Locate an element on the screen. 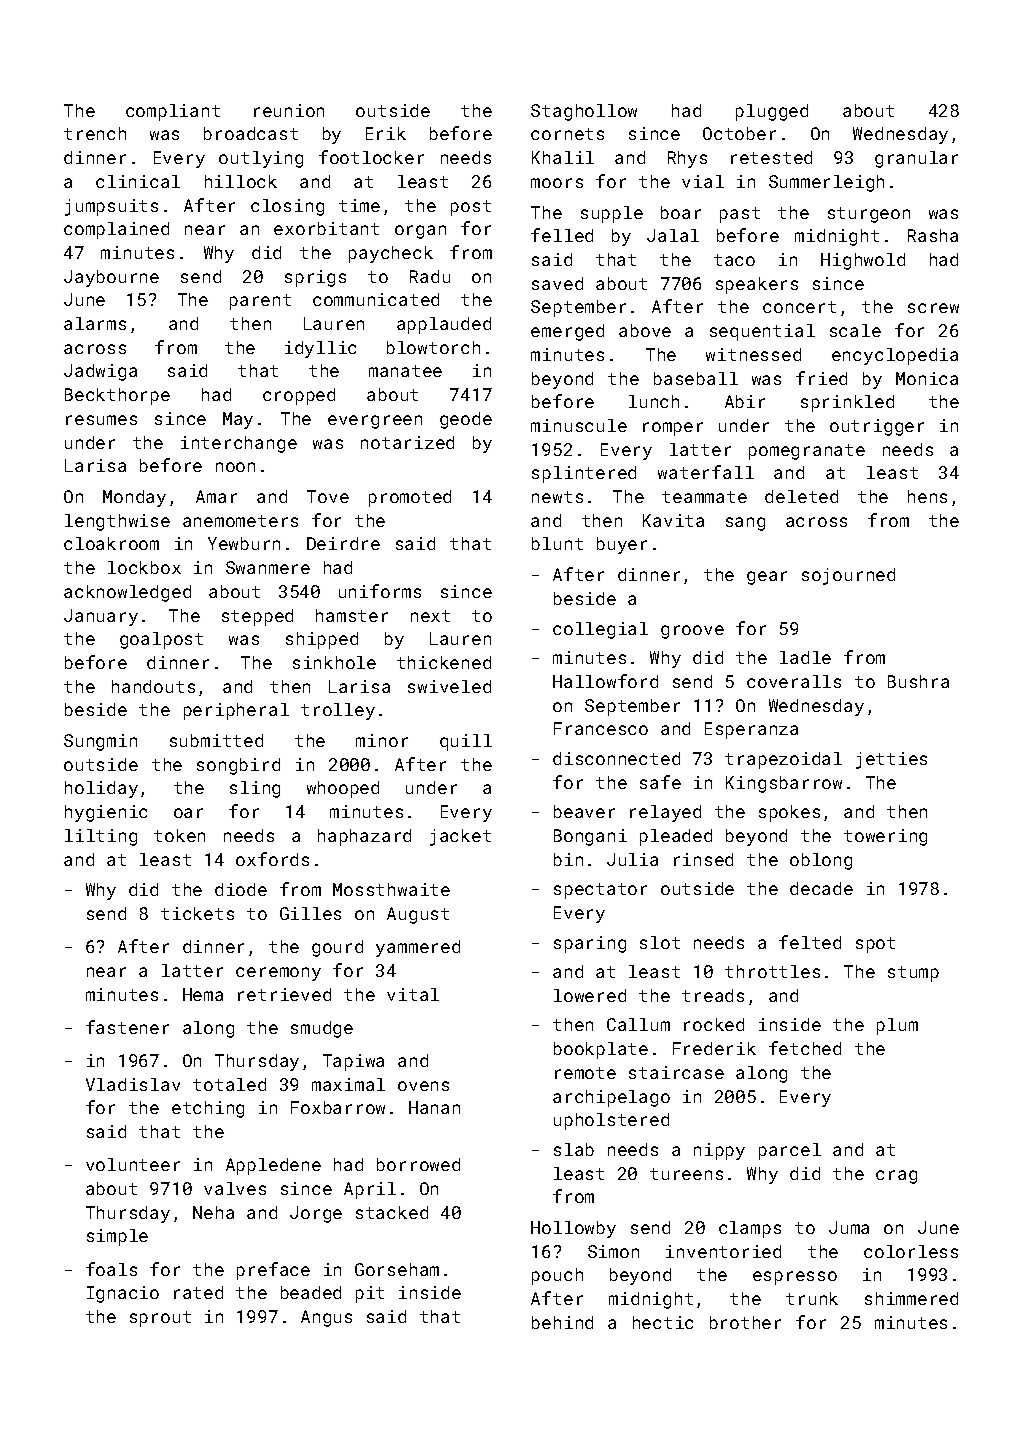 This screenshot has width=1024, height=1454. reunion is located at coordinates (289, 110).
